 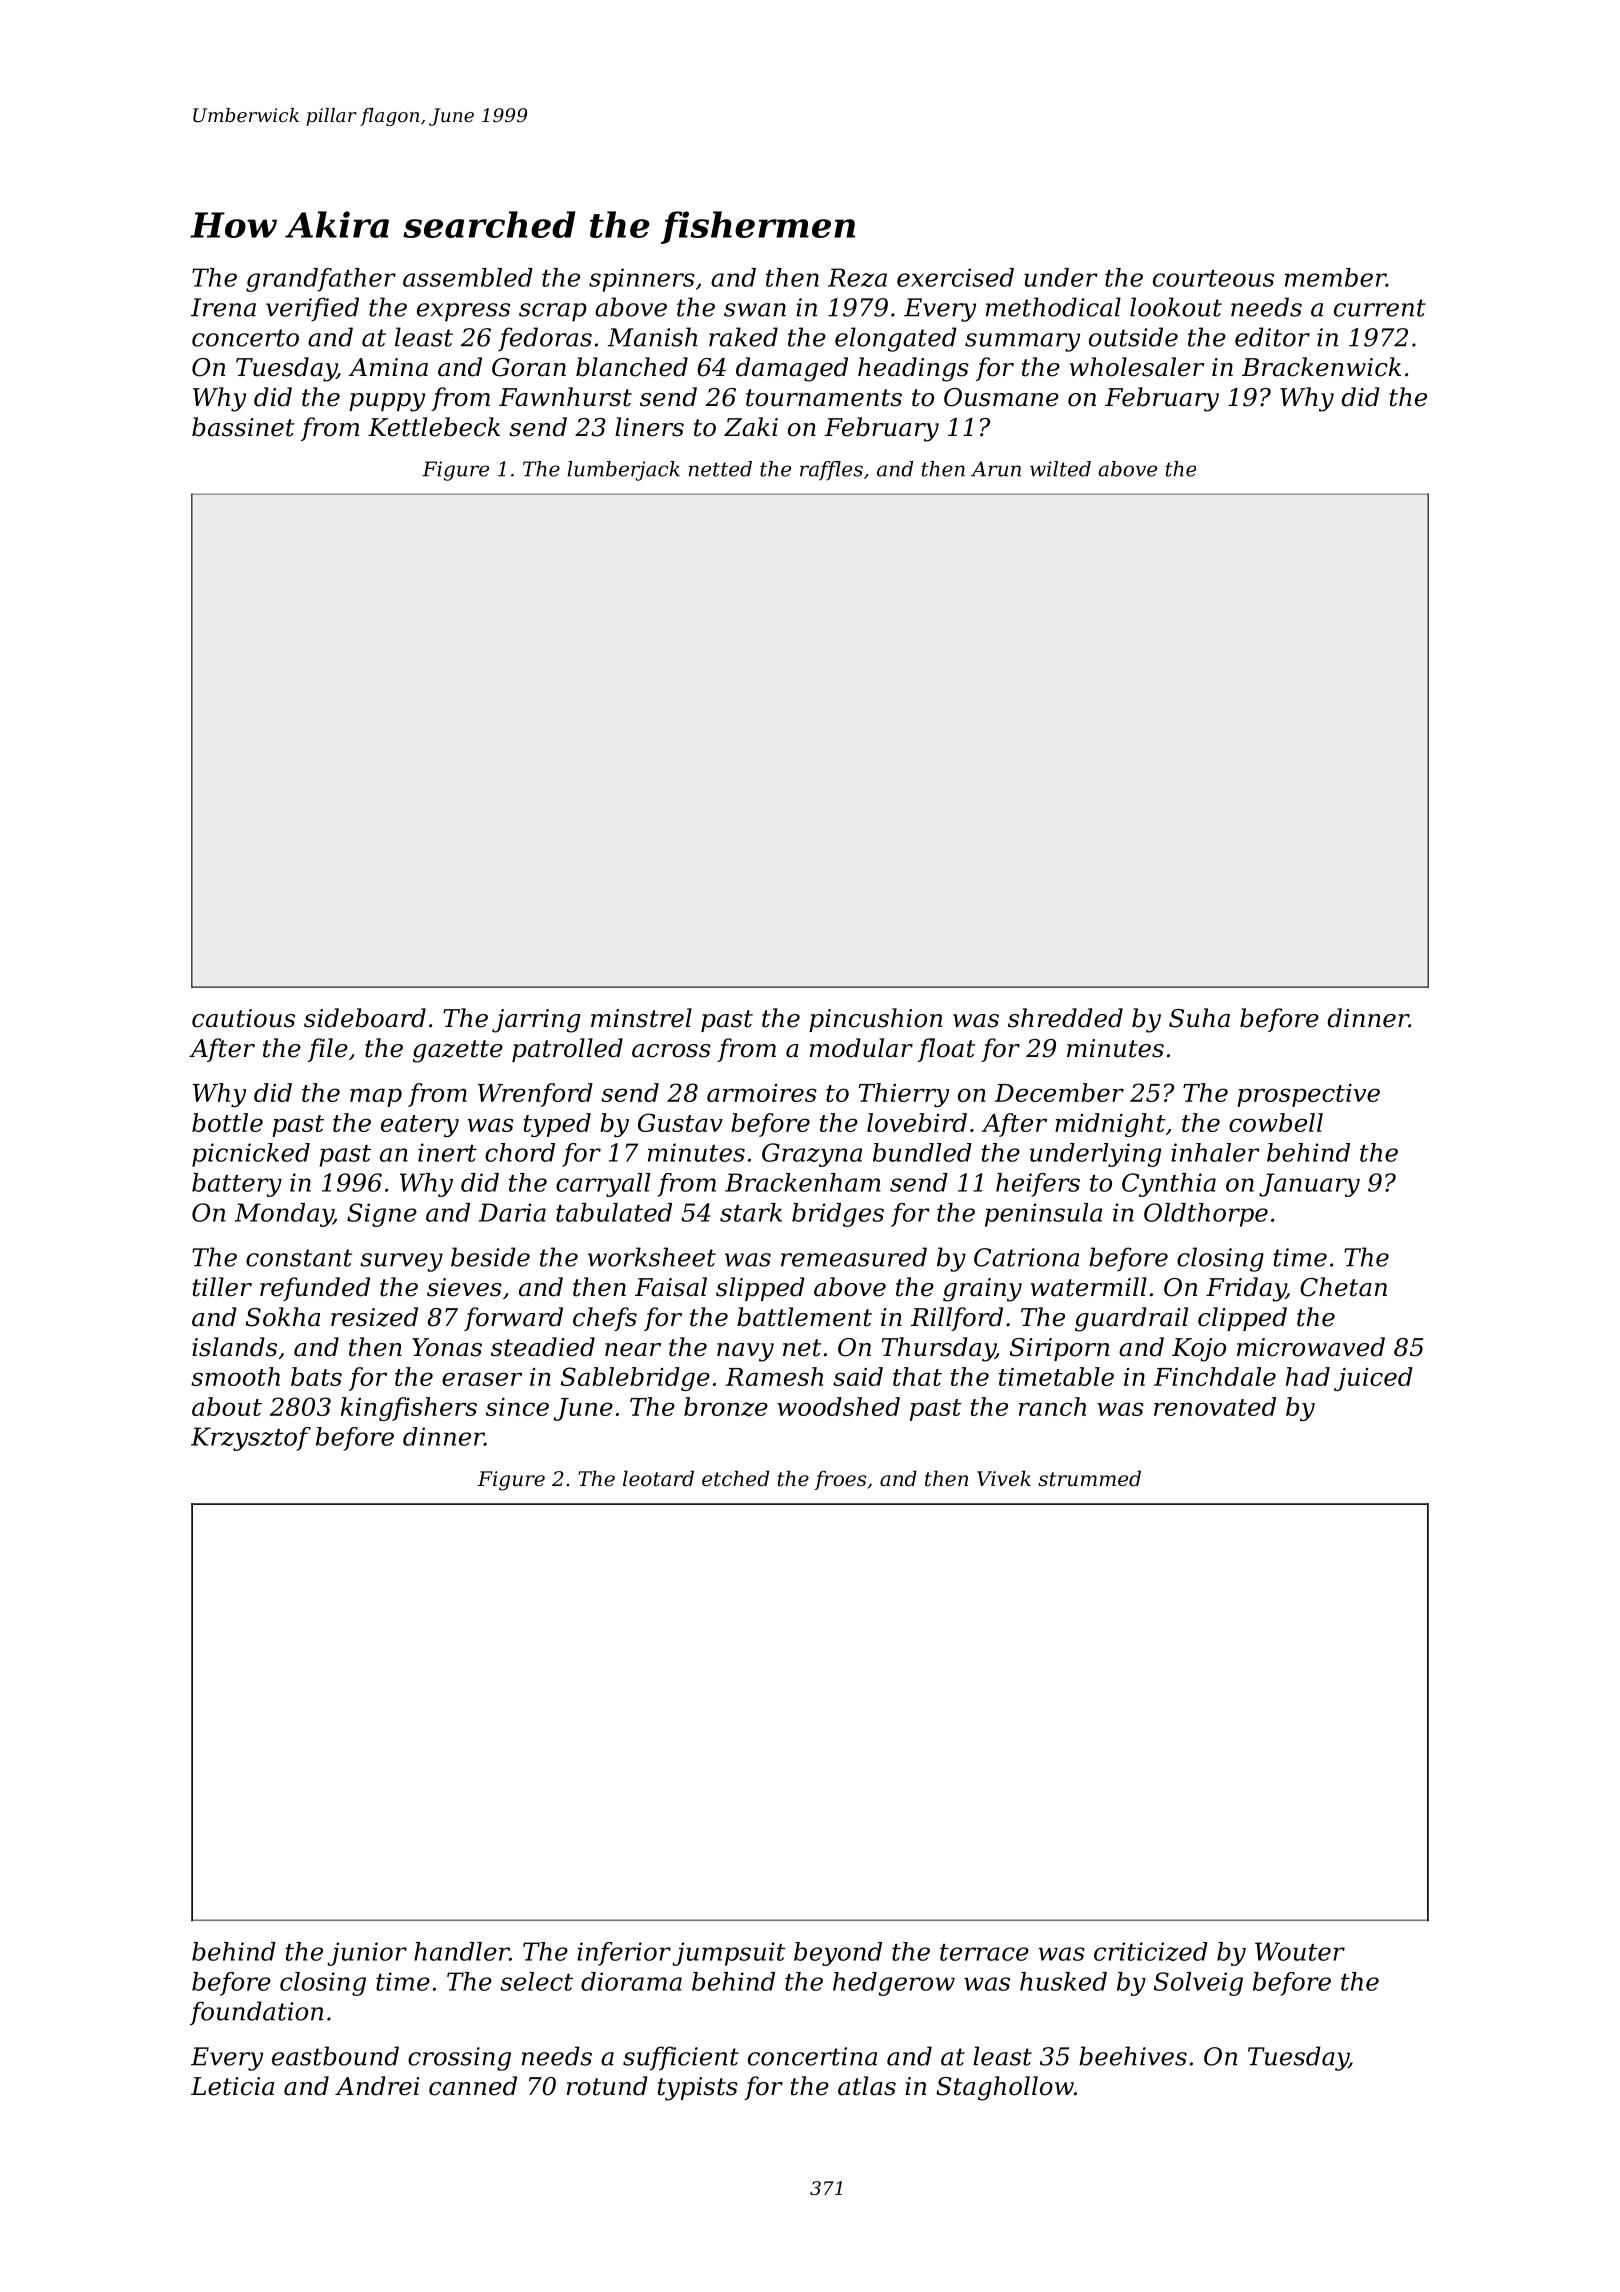 What do you see at coordinates (607, 2086) in the screenshot?
I see `rotund` at bounding box center [607, 2086].
